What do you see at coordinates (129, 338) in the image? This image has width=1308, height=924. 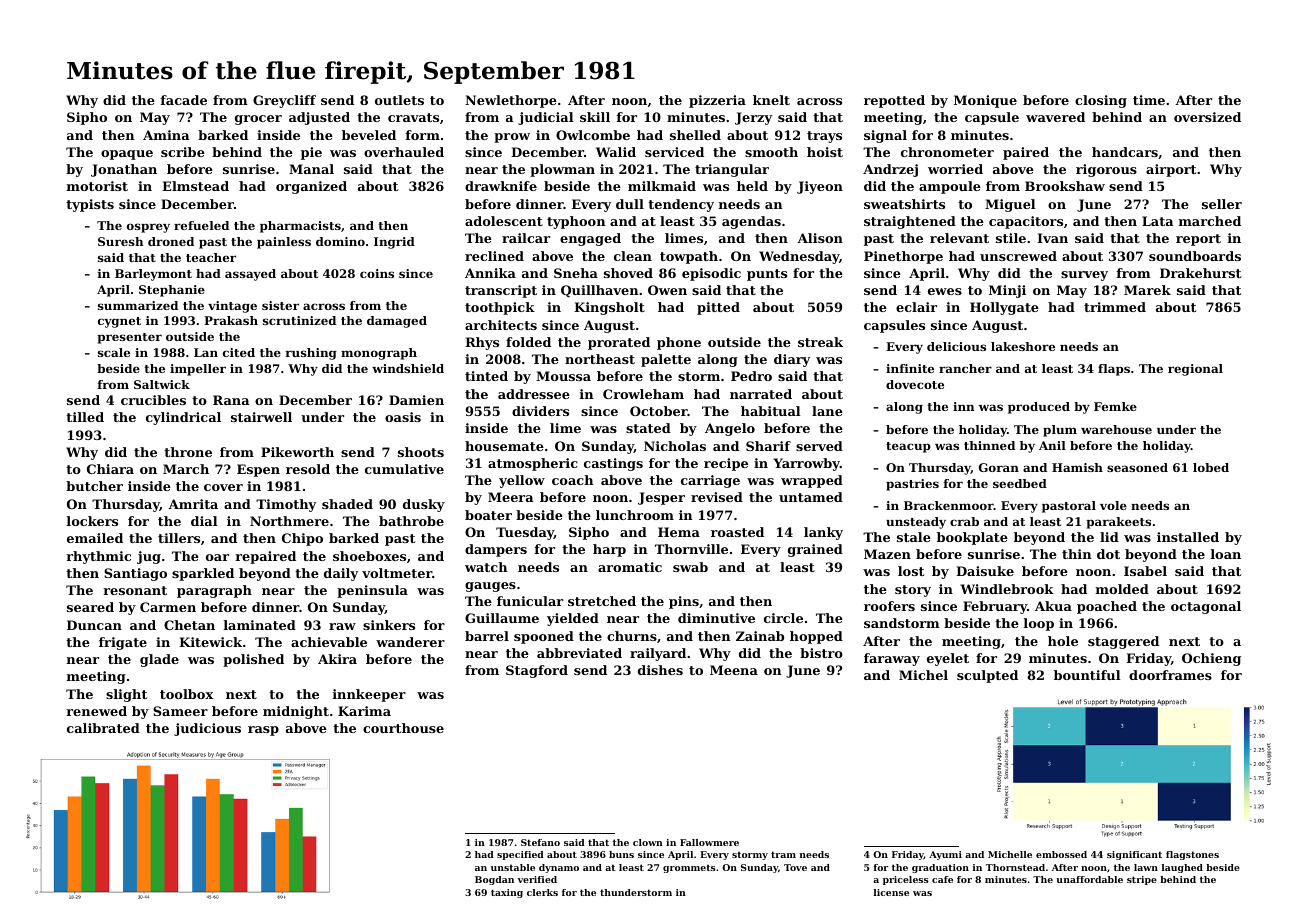 I see `presenter` at bounding box center [129, 338].
